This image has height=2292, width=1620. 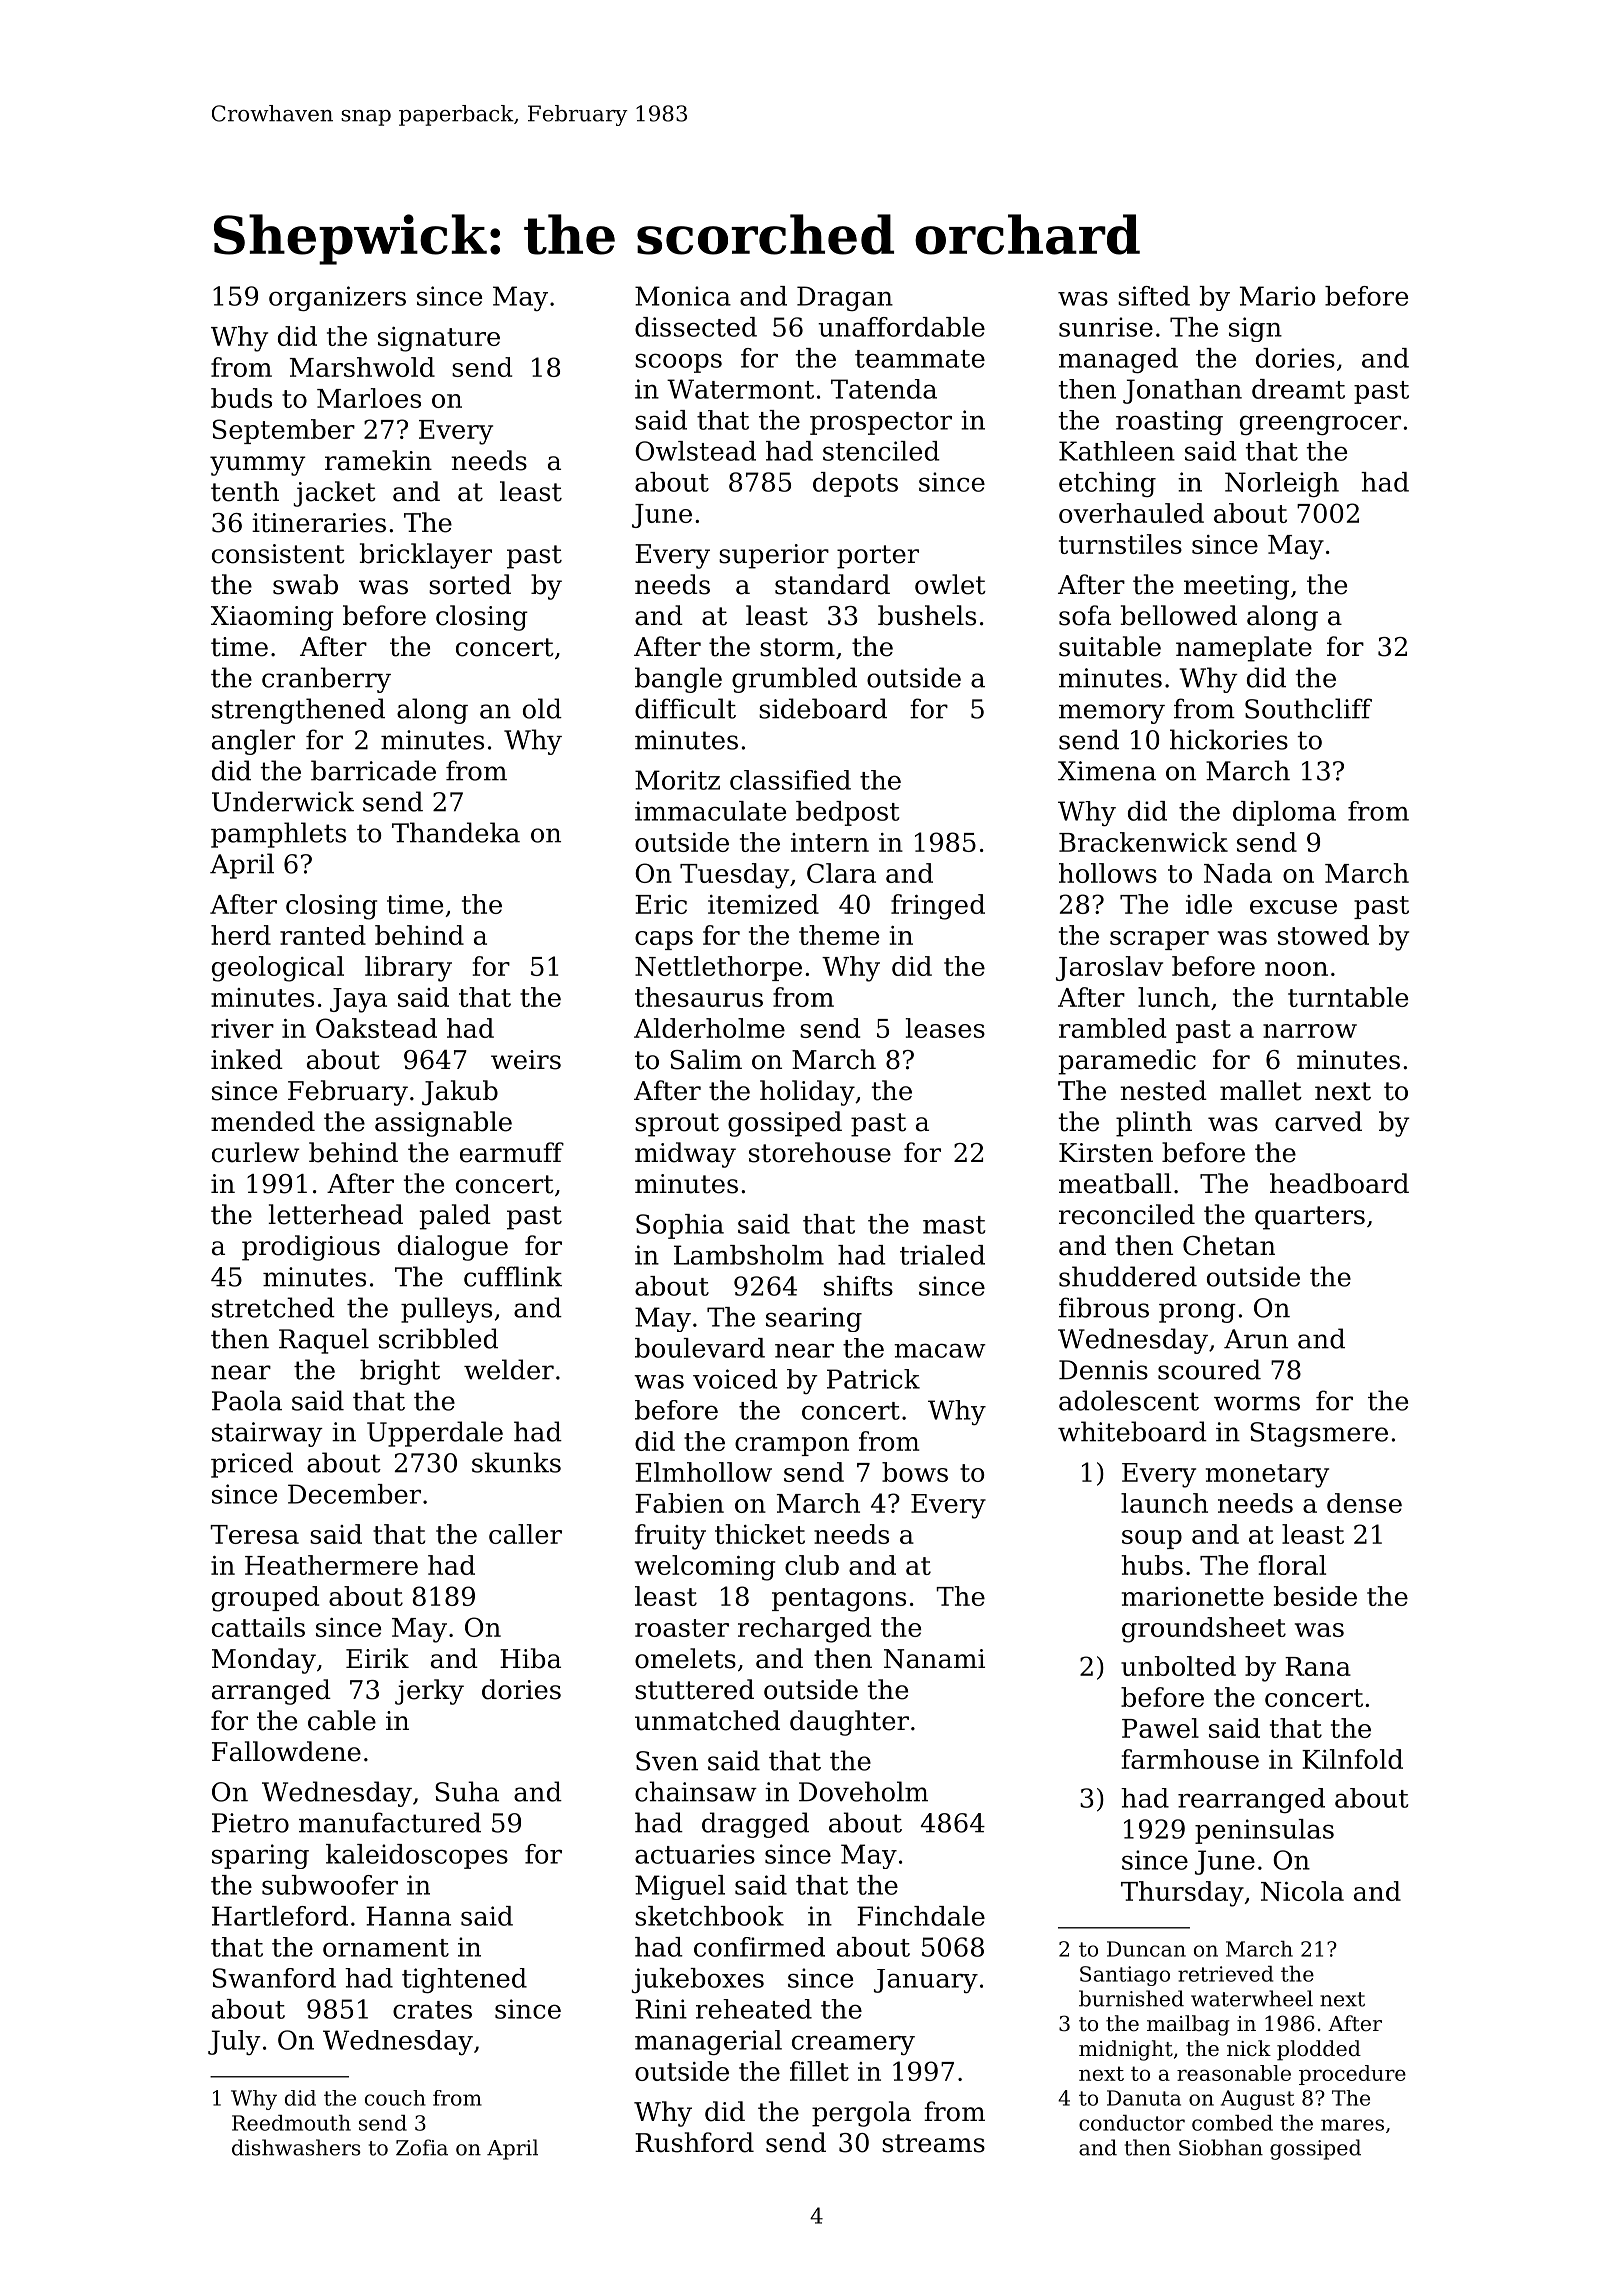 I want to click on launch, so click(x=1164, y=1503).
